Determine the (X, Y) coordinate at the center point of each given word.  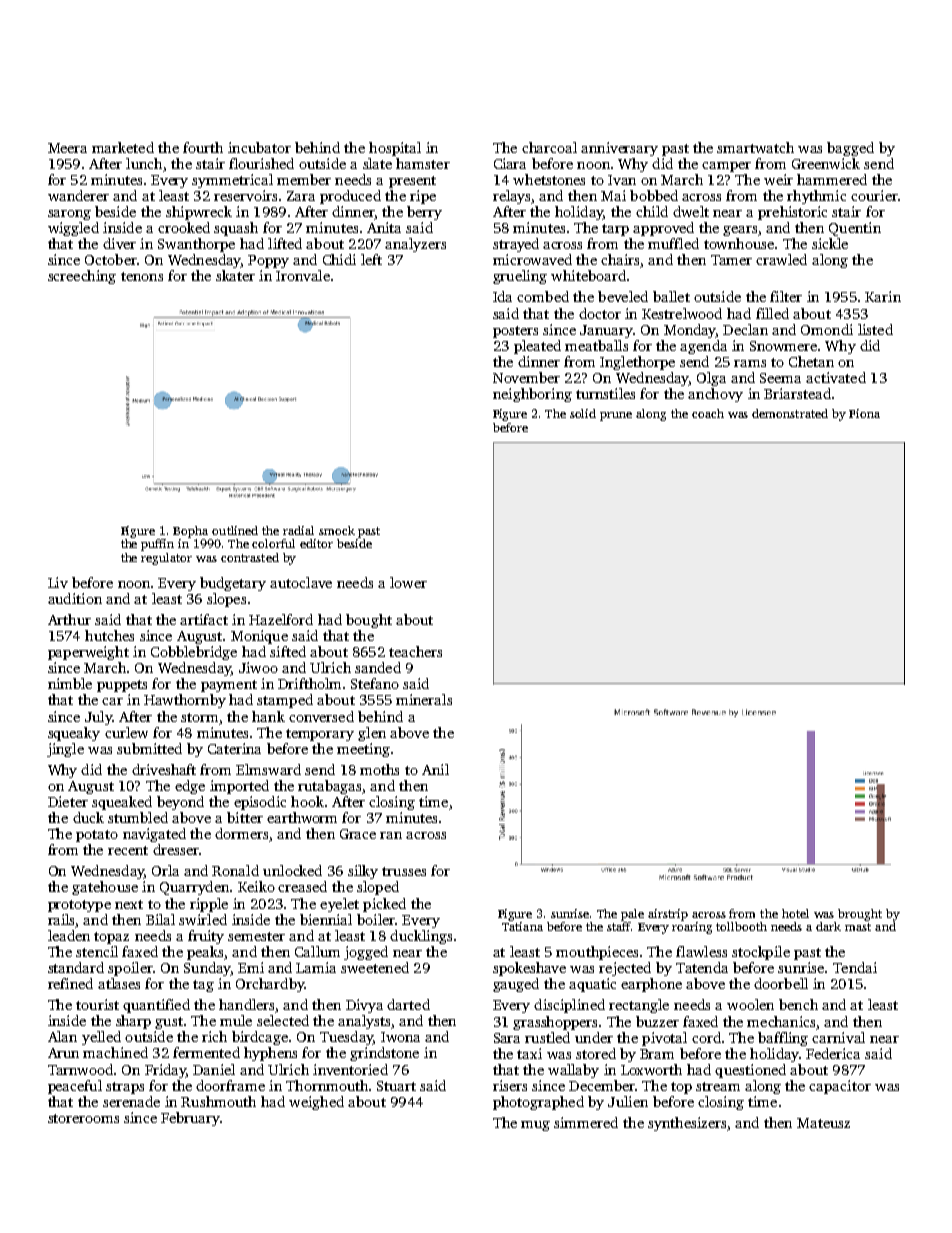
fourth (203, 147)
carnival (838, 1037)
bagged (850, 149)
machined (115, 1052)
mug (535, 1126)
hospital (395, 149)
